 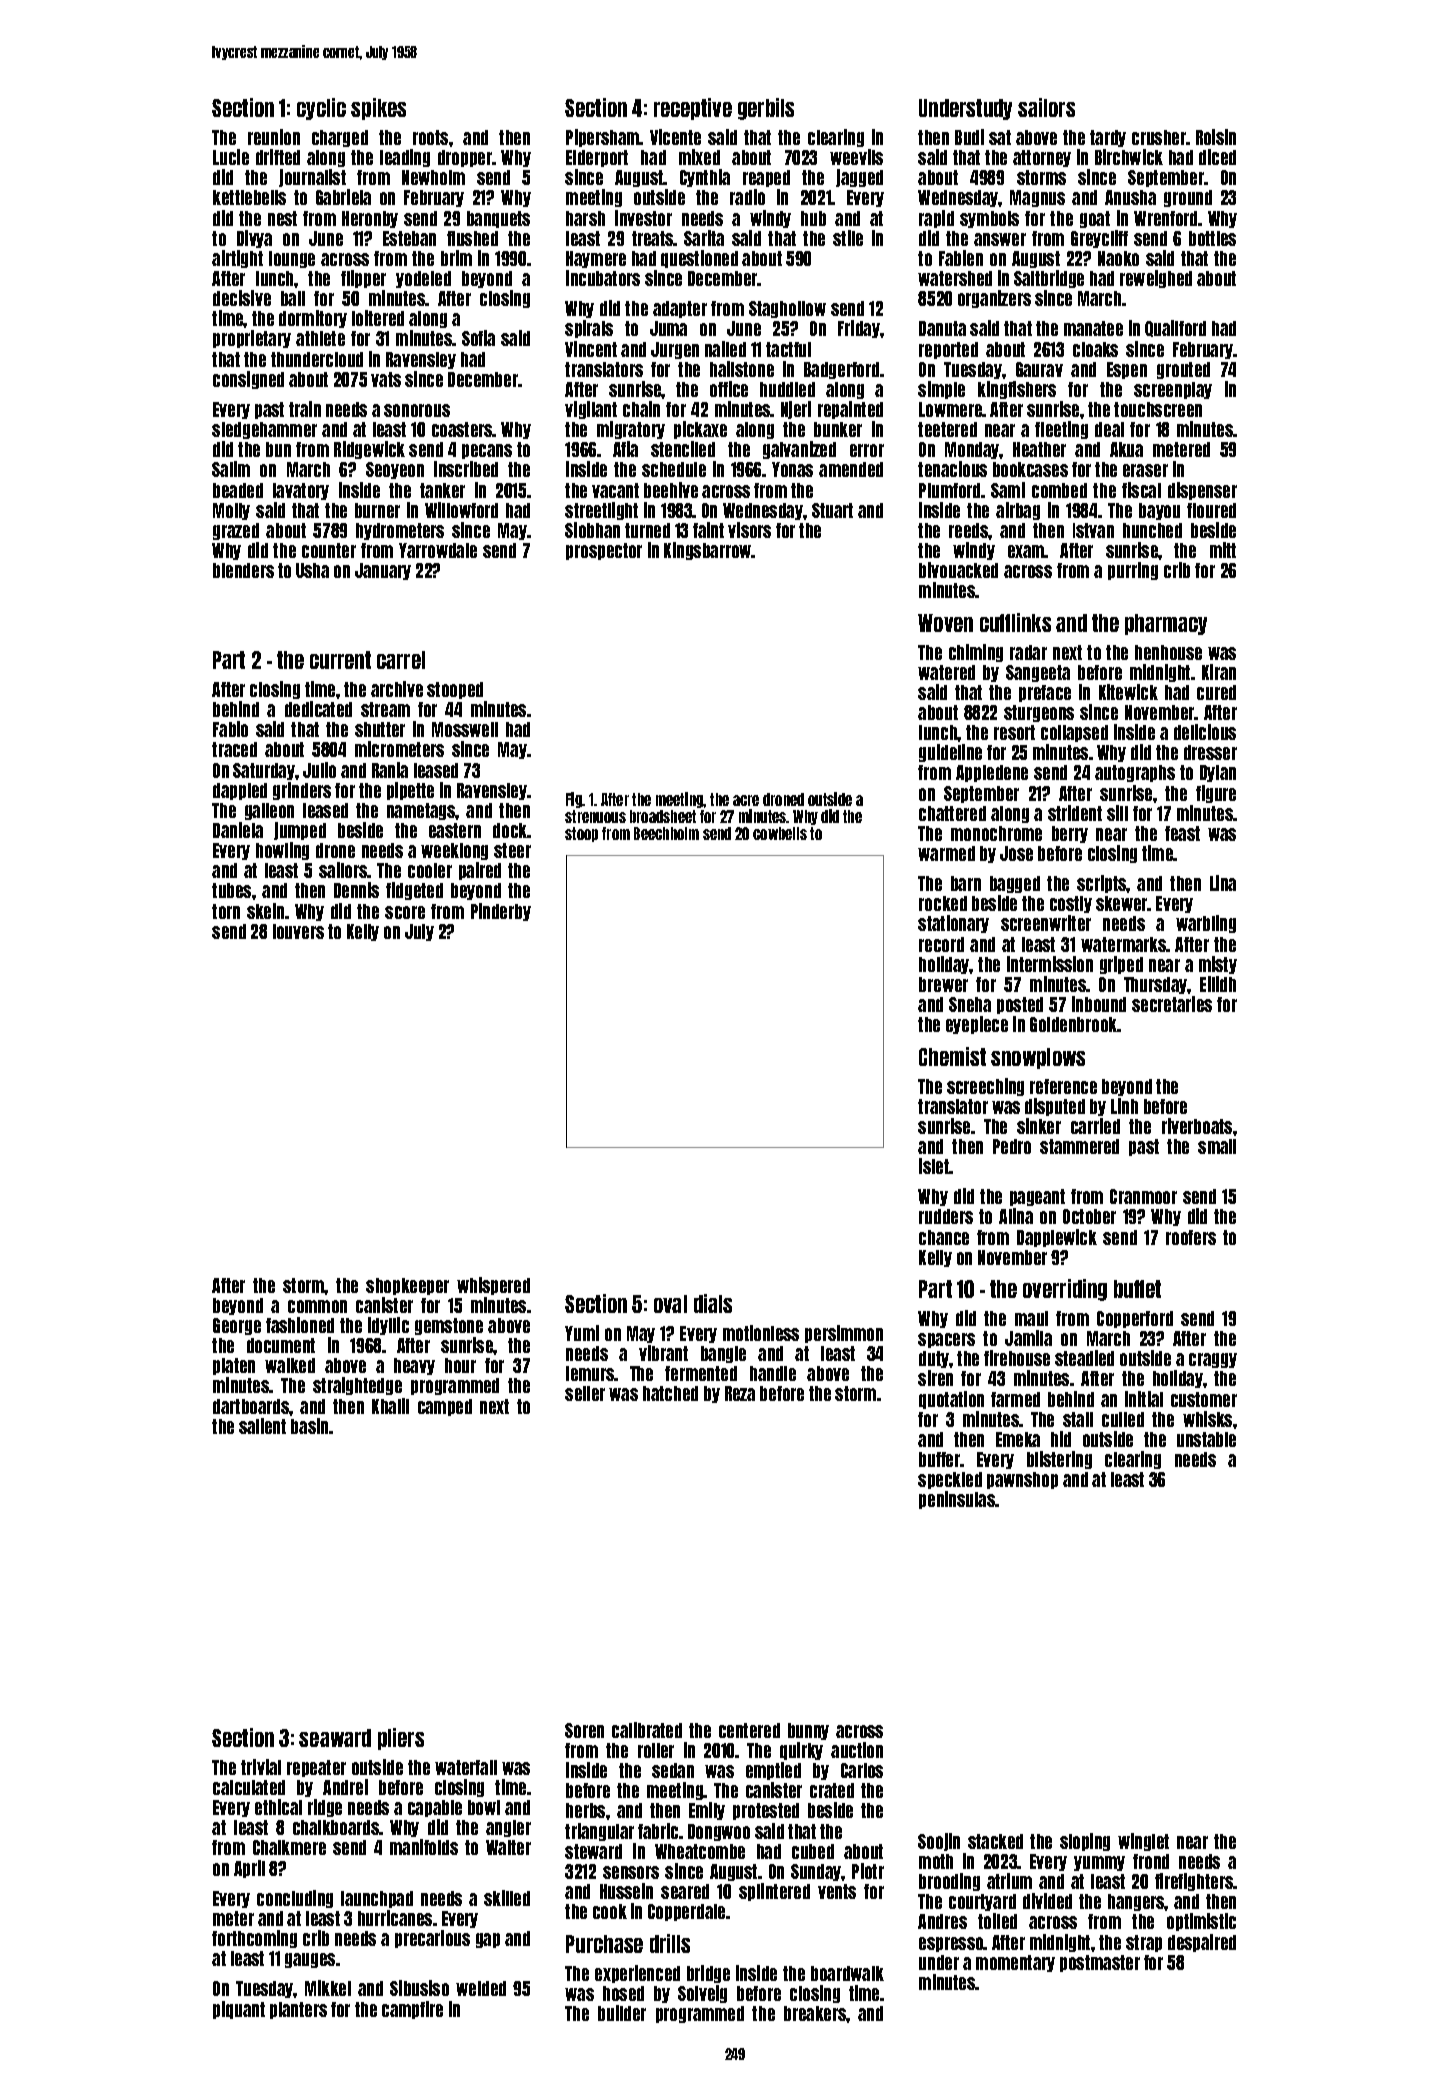 What do you see at coordinates (1159, 137) in the screenshot?
I see `crusher` at bounding box center [1159, 137].
